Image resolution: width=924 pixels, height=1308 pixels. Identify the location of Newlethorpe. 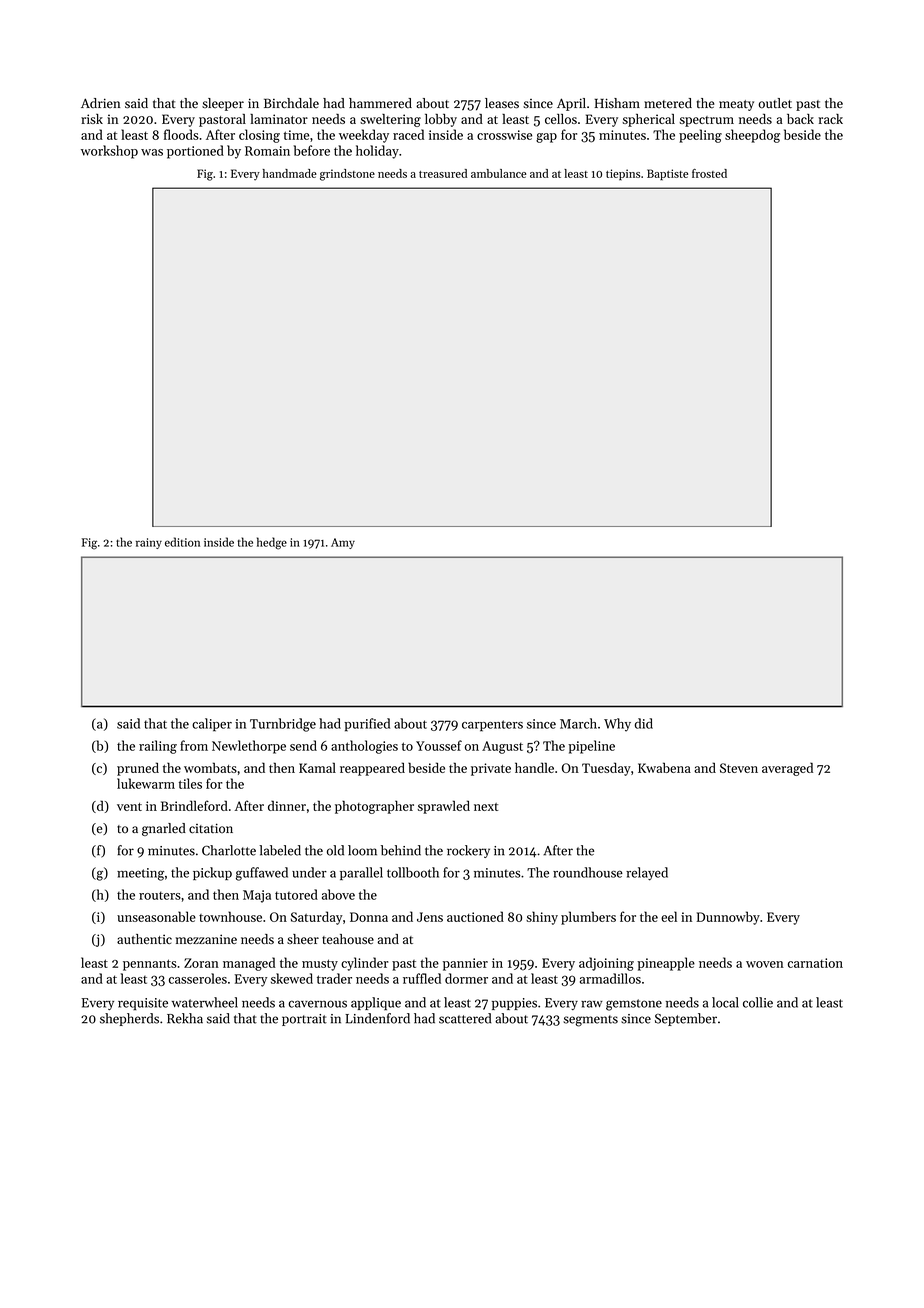
(249, 747).
